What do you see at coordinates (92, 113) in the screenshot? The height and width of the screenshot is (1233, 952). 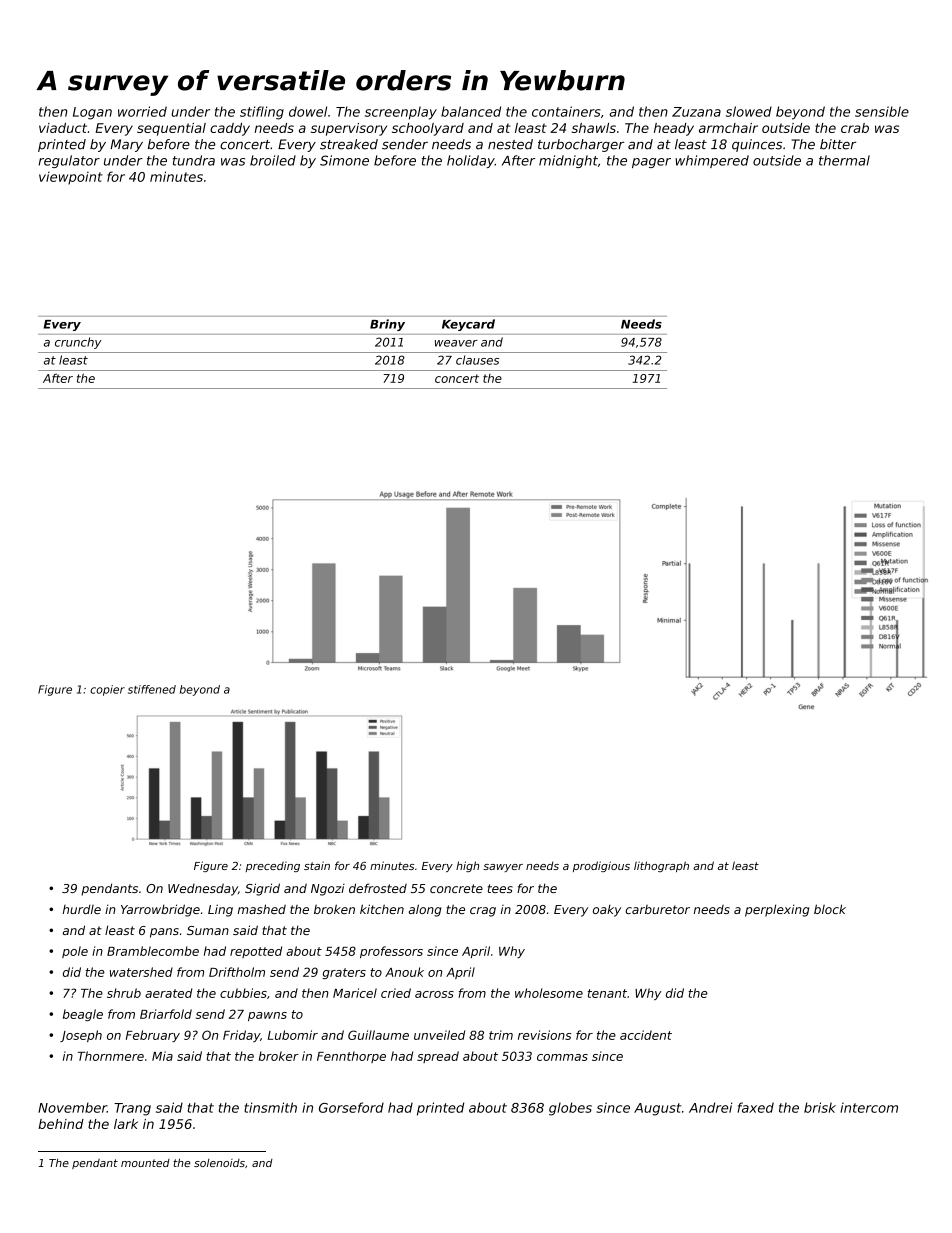 I see `Logan` at bounding box center [92, 113].
